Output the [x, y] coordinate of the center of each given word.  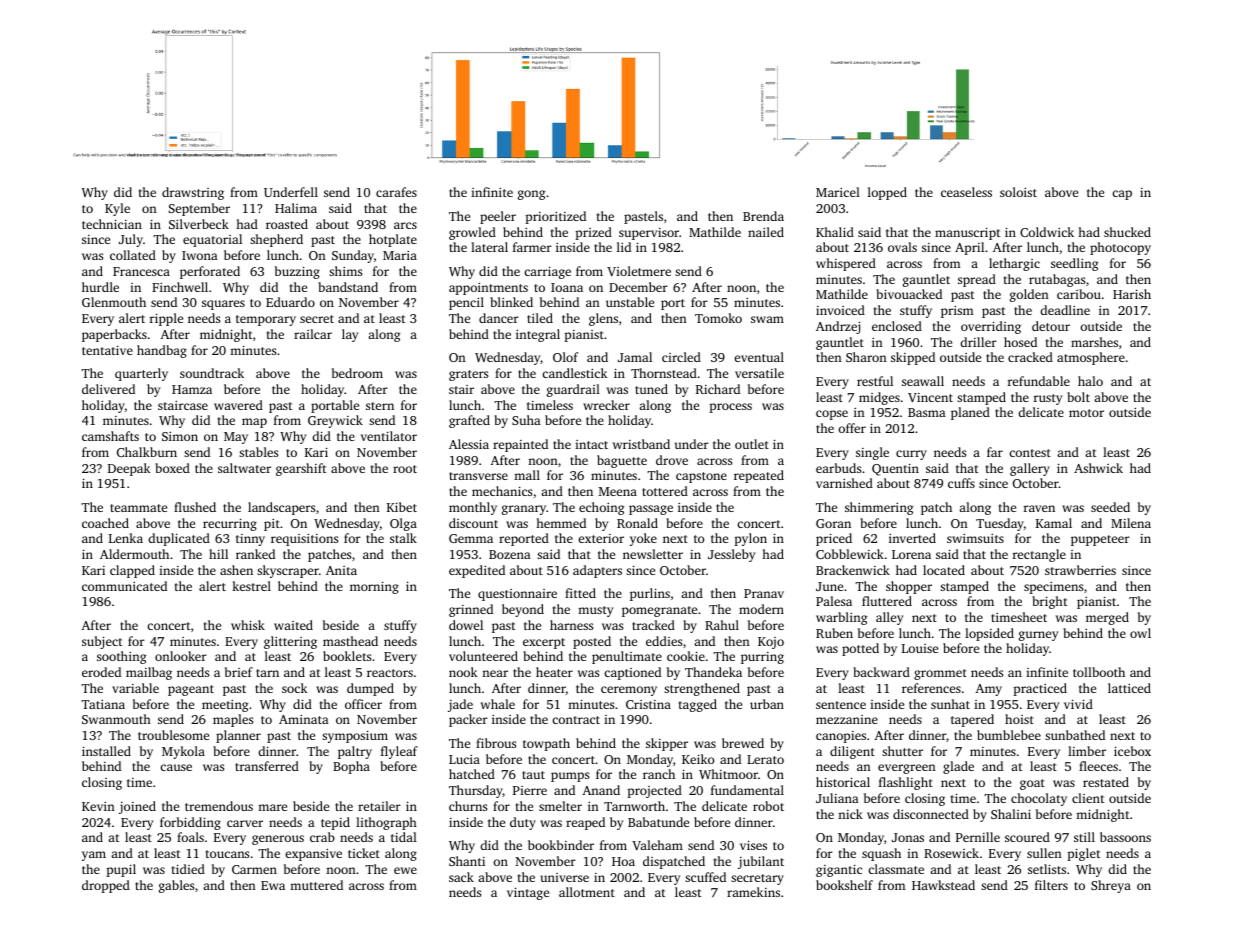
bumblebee [1009, 735]
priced [834, 539]
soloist [1018, 192]
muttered [316, 885]
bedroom [357, 373]
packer [468, 720]
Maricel [838, 192]
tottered [665, 491]
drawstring [193, 193]
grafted [469, 421]
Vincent [930, 397]
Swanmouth [116, 719]
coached [105, 523]
